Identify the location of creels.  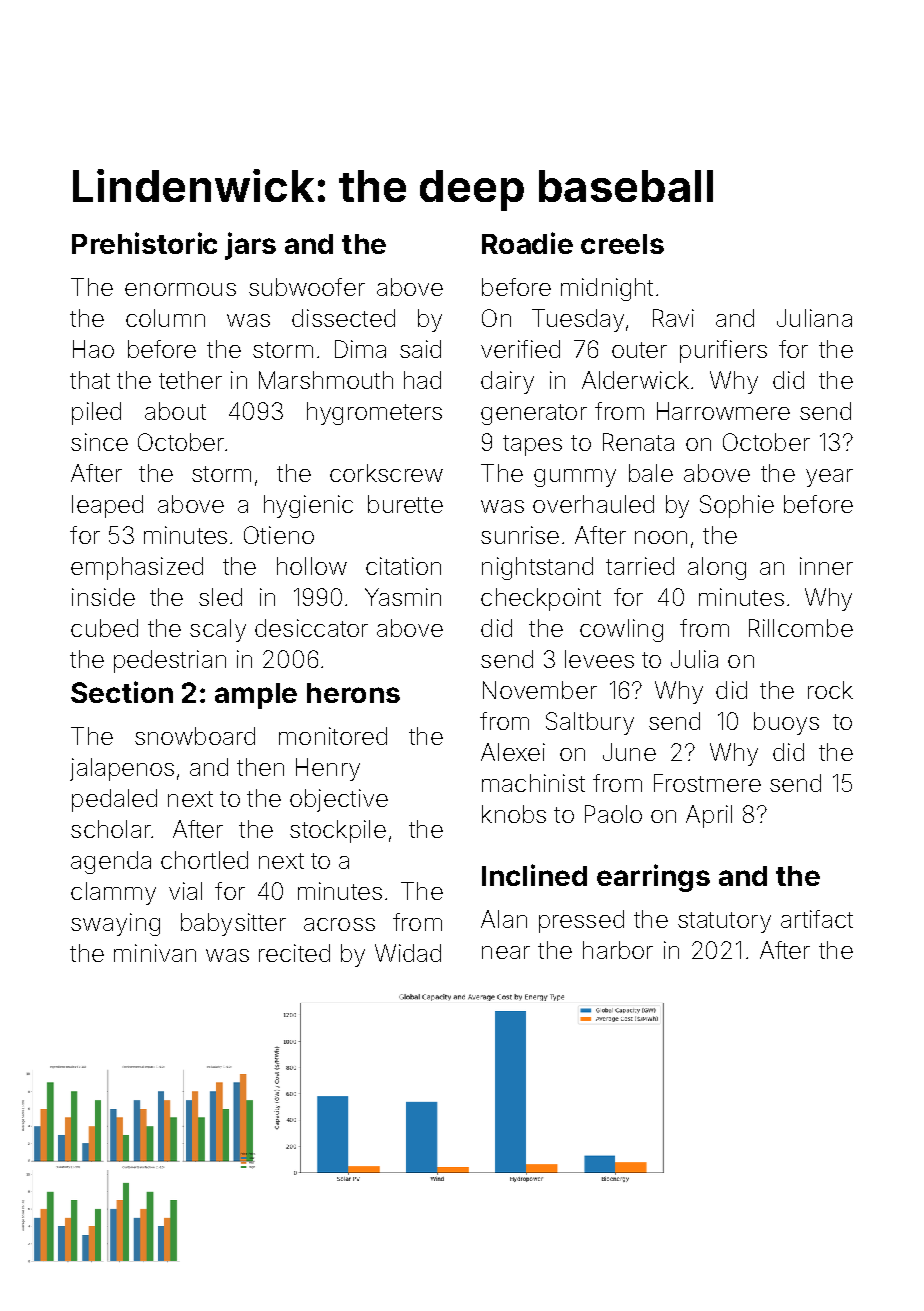
(622, 244).
